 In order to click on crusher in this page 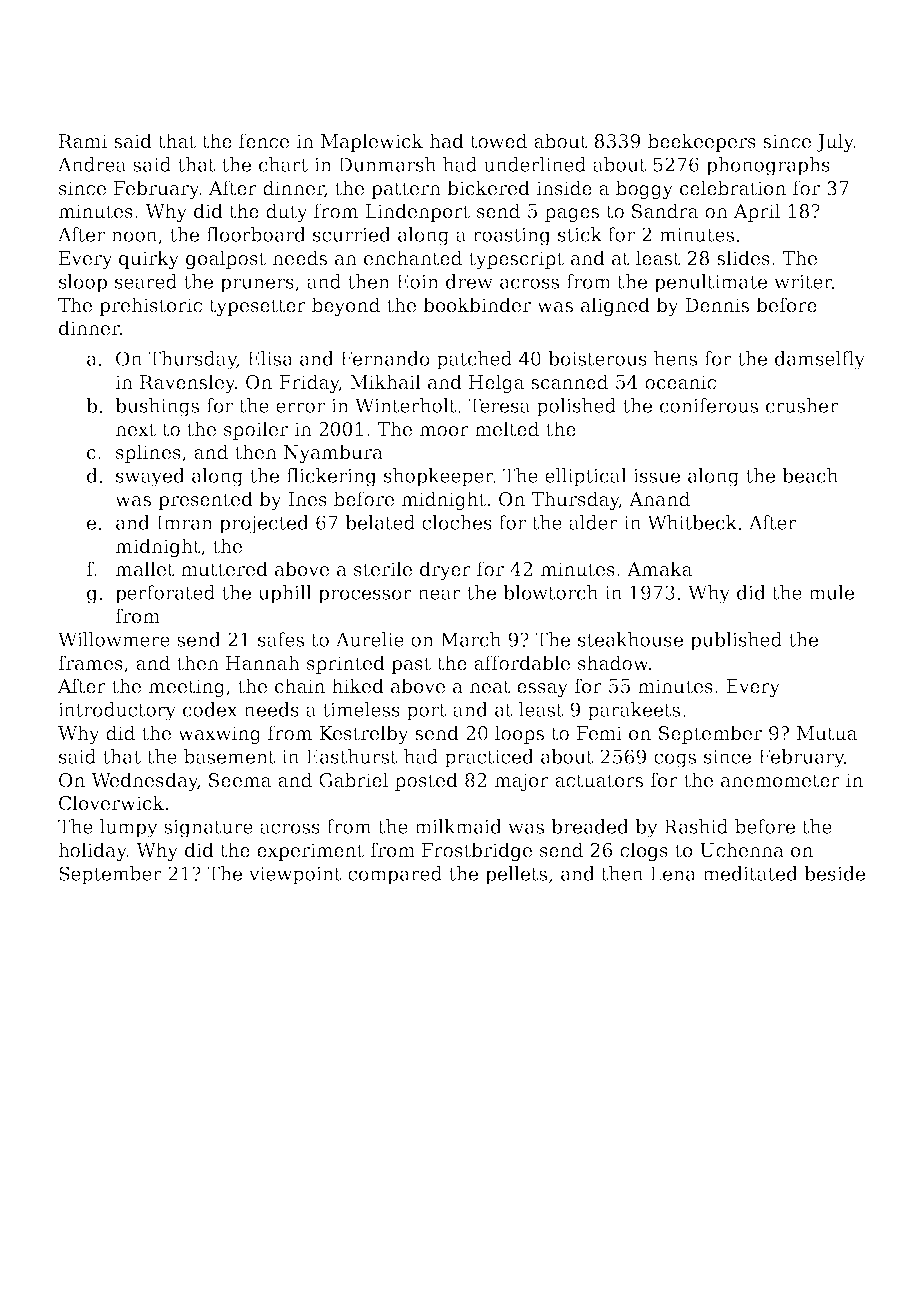, I will do `click(802, 405)`.
